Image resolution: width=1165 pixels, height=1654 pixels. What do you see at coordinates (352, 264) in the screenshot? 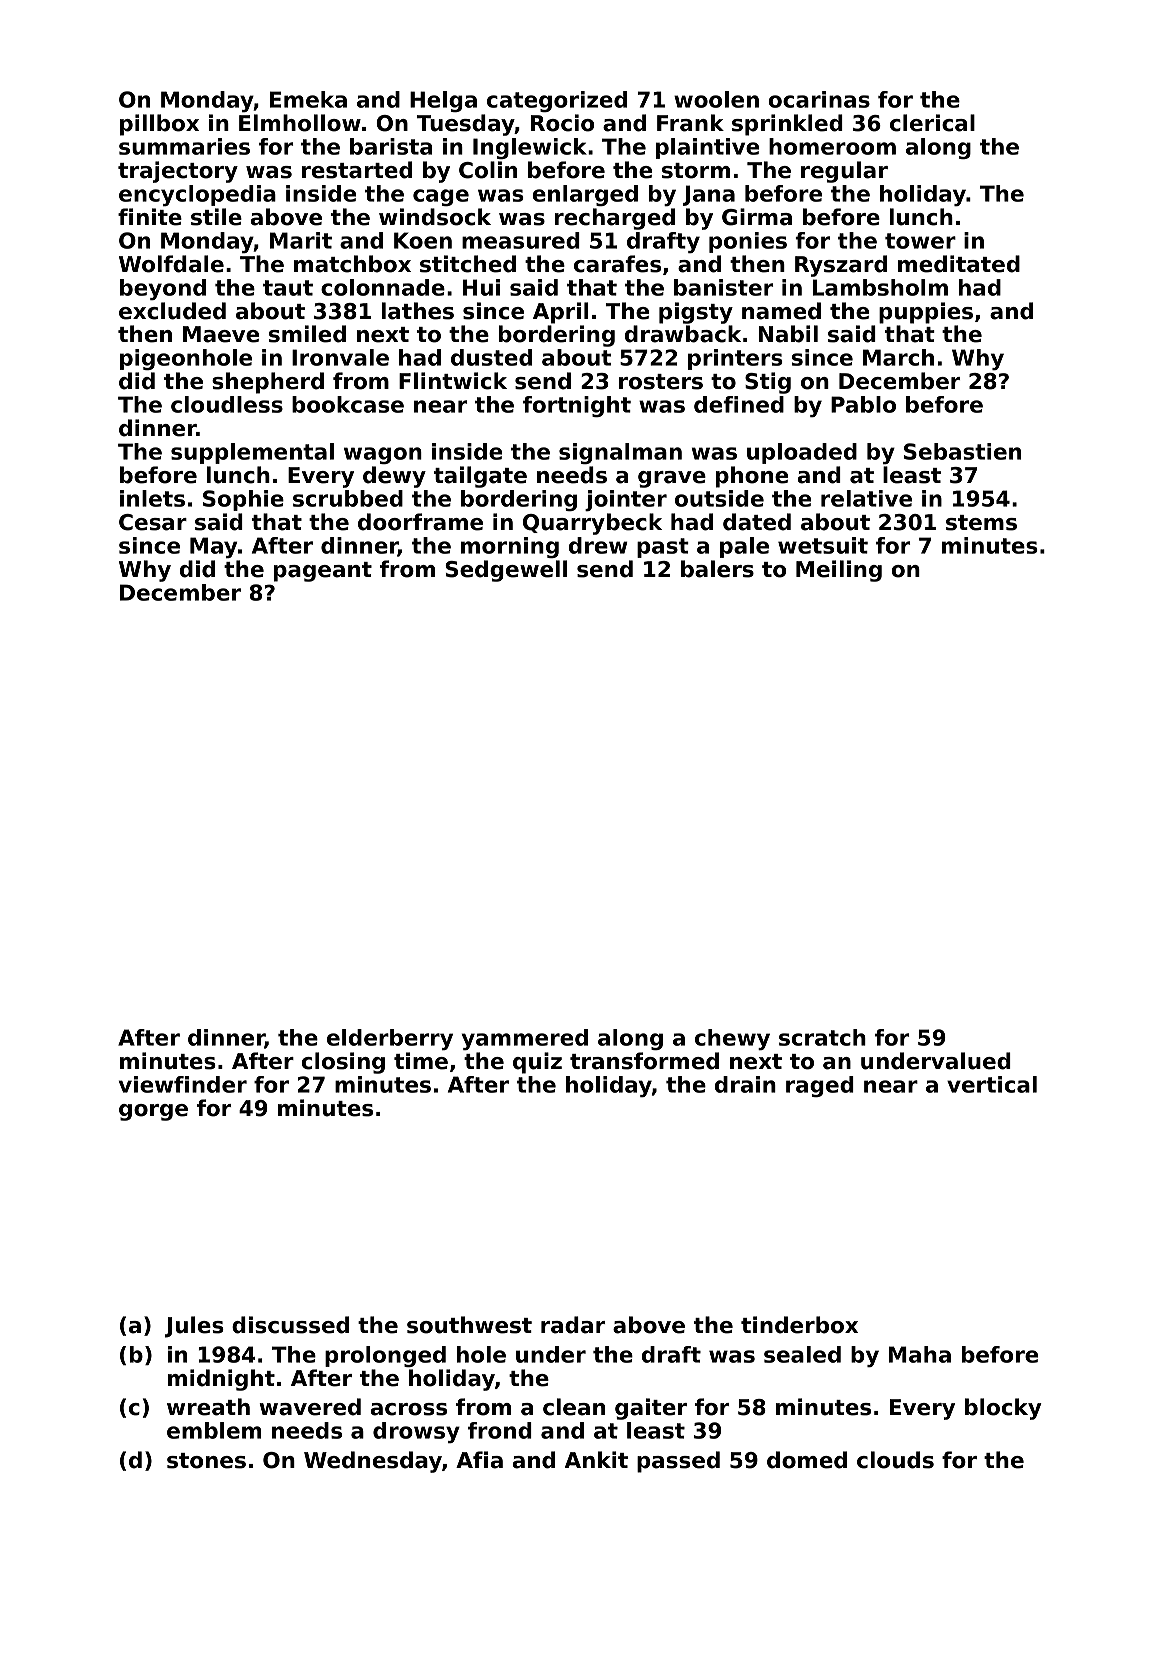
I see `matchbox` at bounding box center [352, 264].
